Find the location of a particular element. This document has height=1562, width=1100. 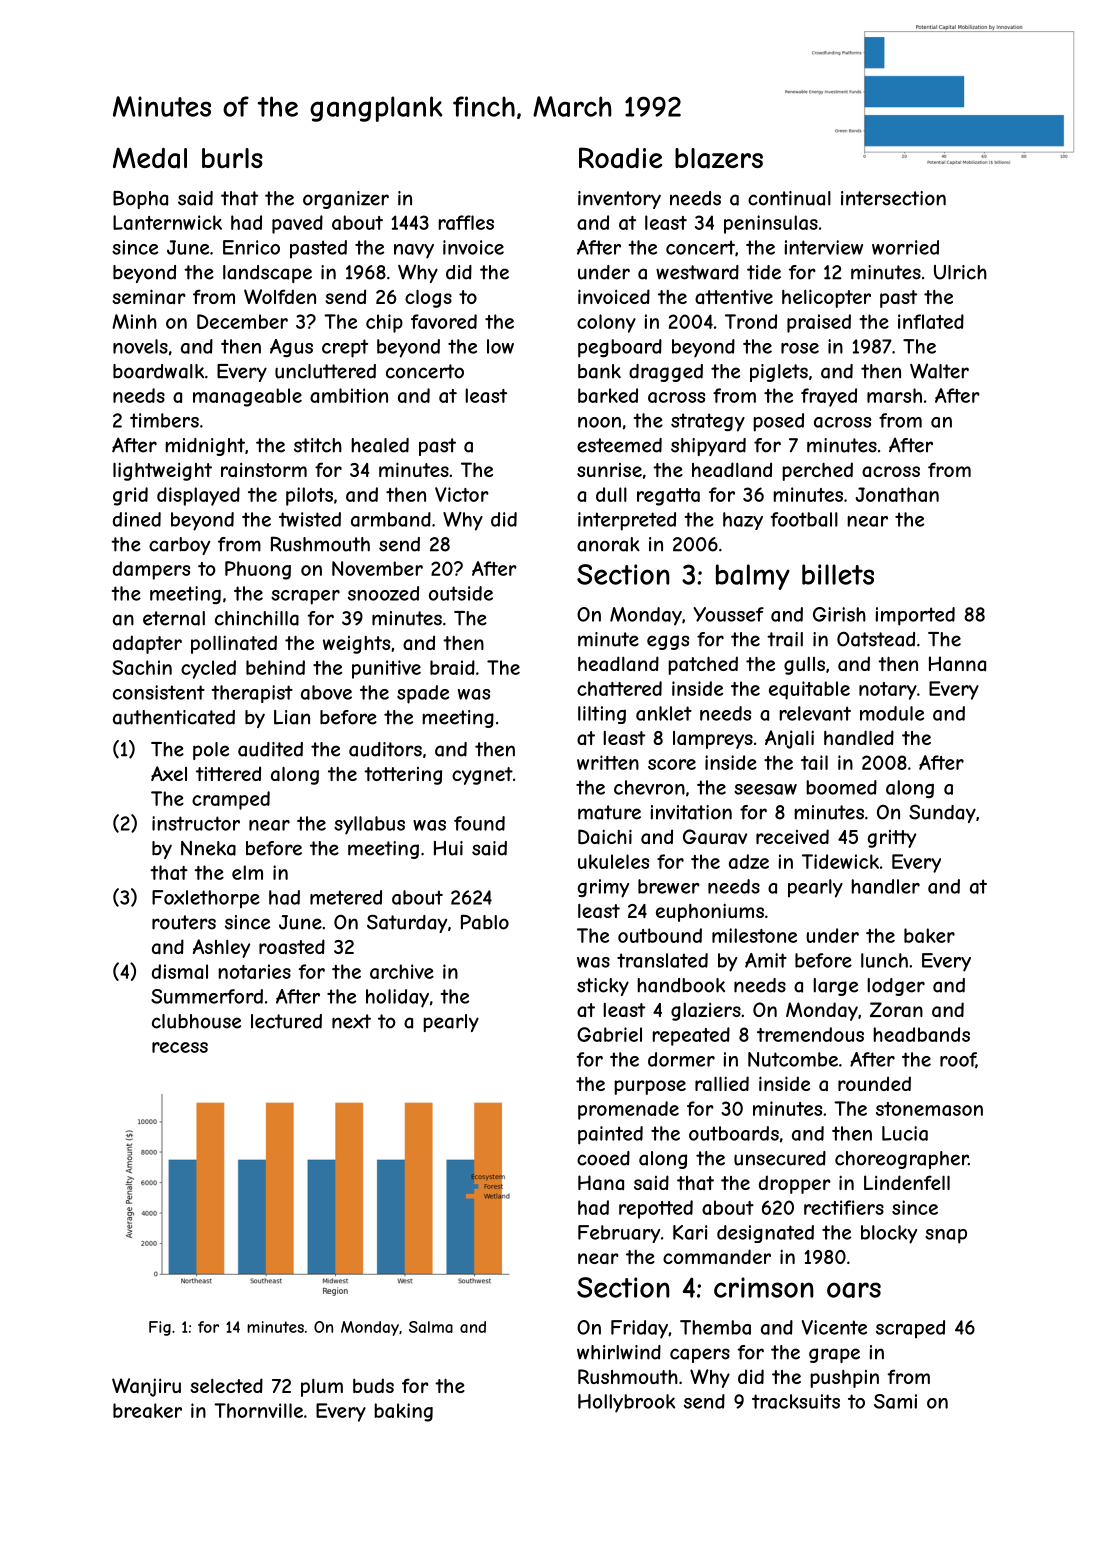

Medal is located at coordinates (150, 158).
